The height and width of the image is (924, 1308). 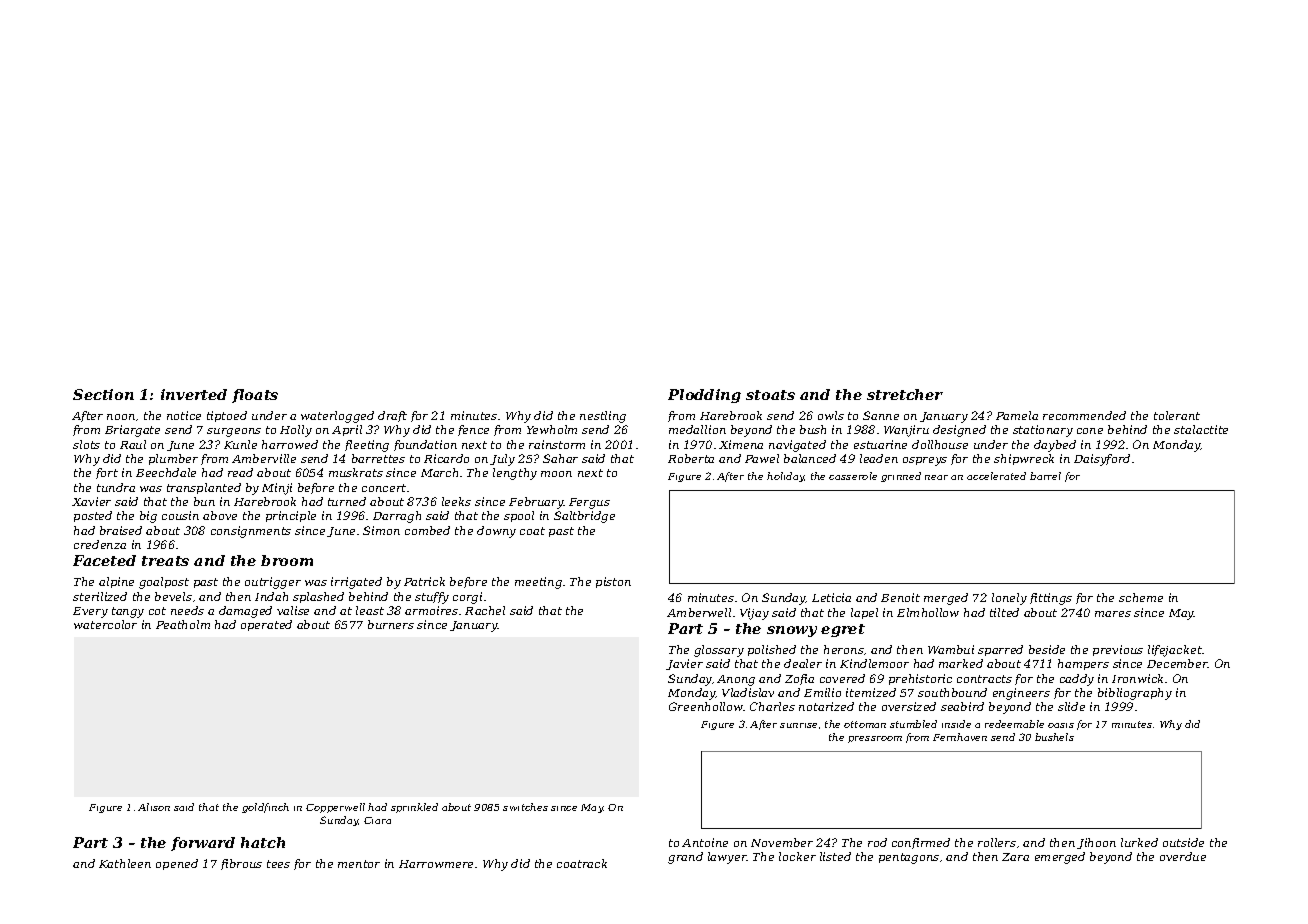 What do you see at coordinates (194, 394) in the image?
I see `inverted` at bounding box center [194, 394].
